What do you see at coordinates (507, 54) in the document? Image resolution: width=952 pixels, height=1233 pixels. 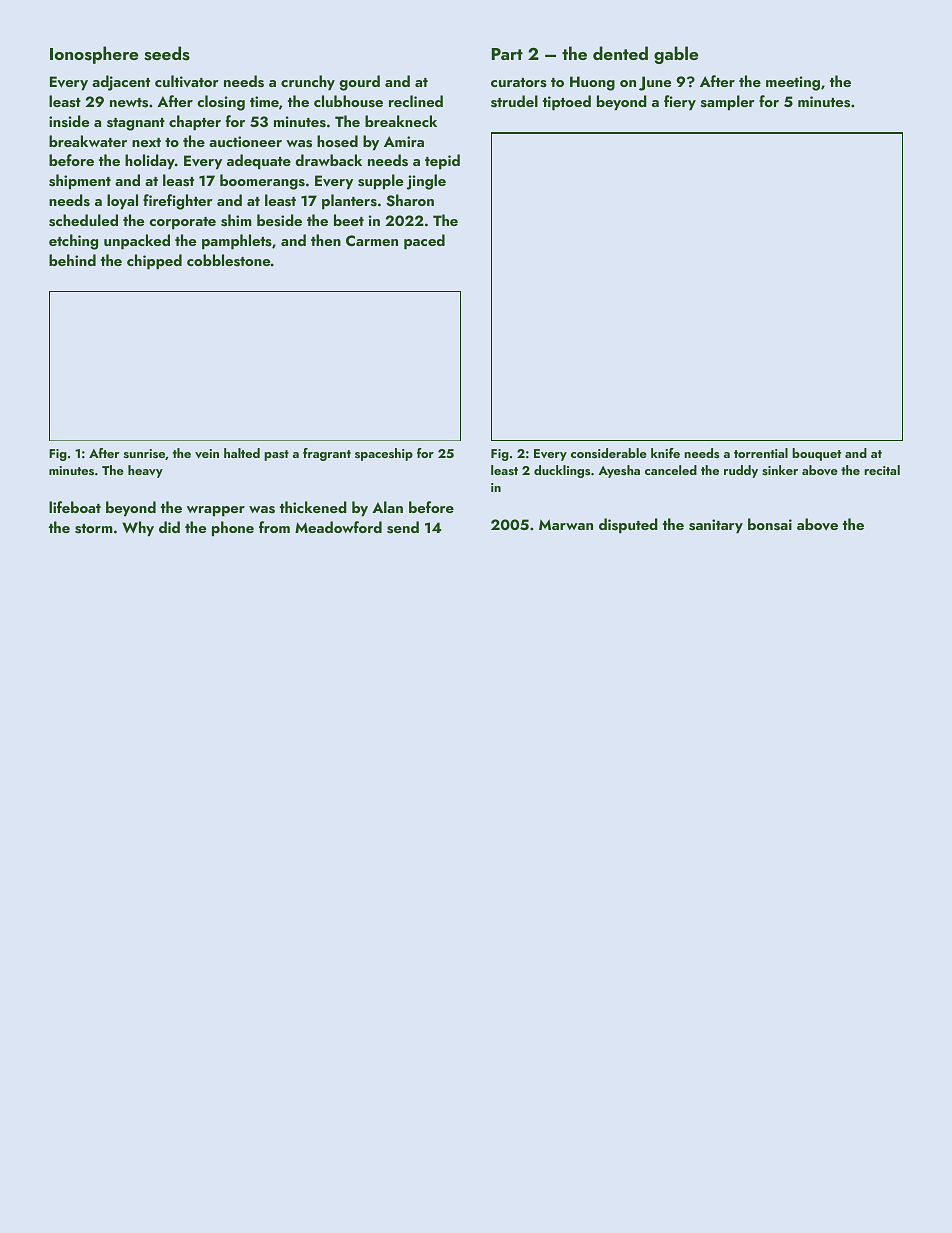 I see `Part` at bounding box center [507, 54].
